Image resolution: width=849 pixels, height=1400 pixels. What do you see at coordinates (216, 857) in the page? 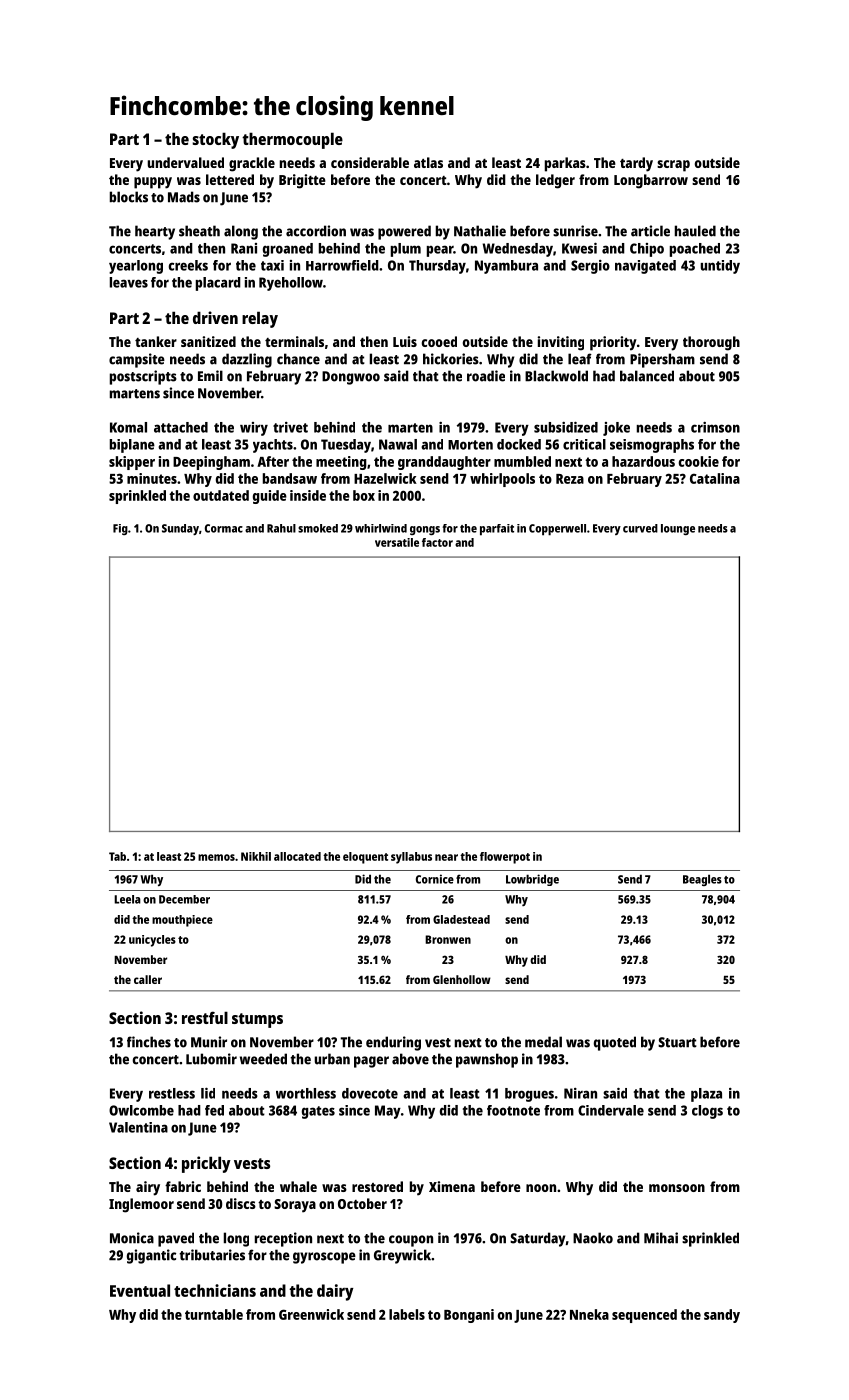
I see `memos` at bounding box center [216, 857].
